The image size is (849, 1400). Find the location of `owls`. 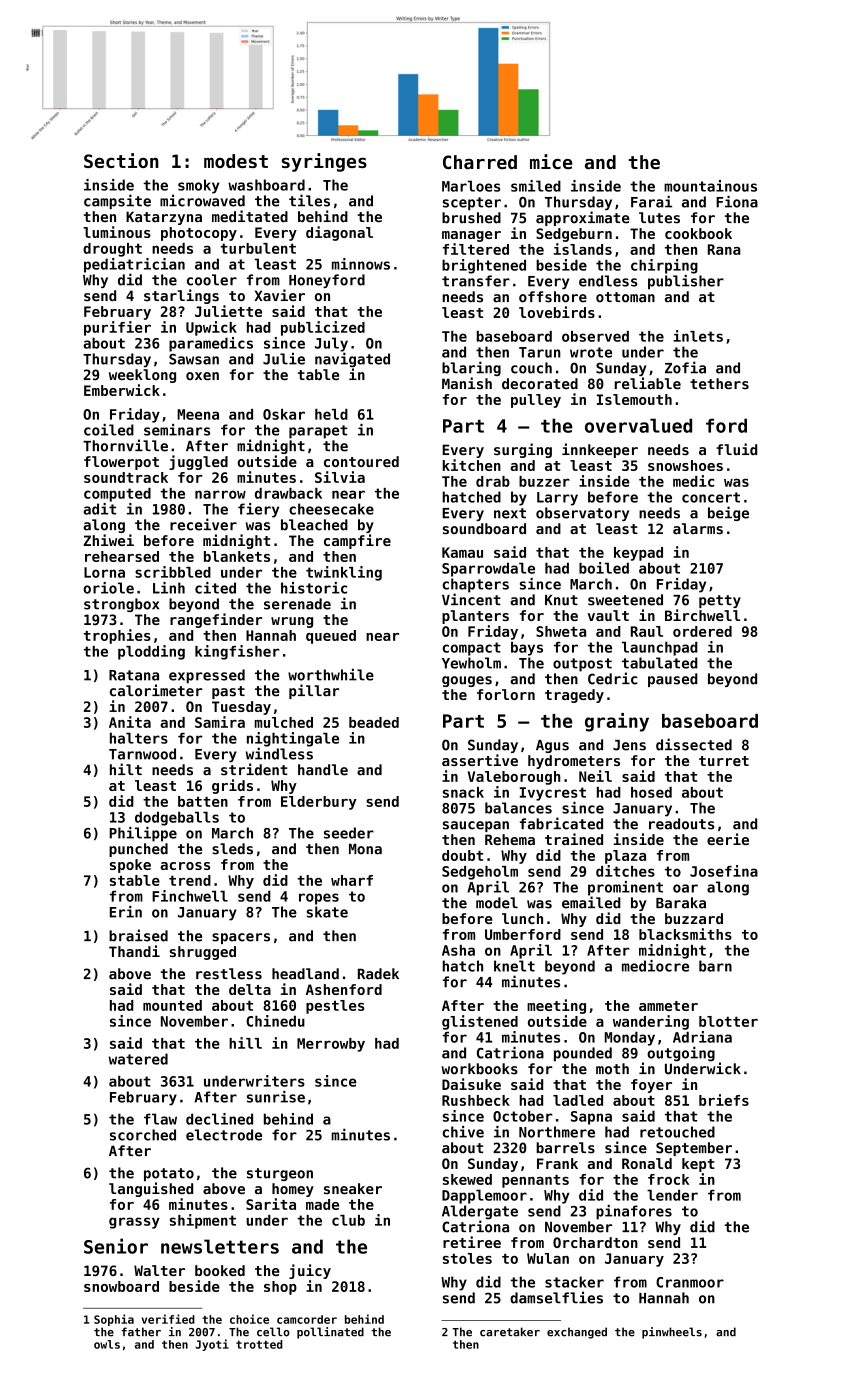

owls is located at coordinates (107, 1344).
